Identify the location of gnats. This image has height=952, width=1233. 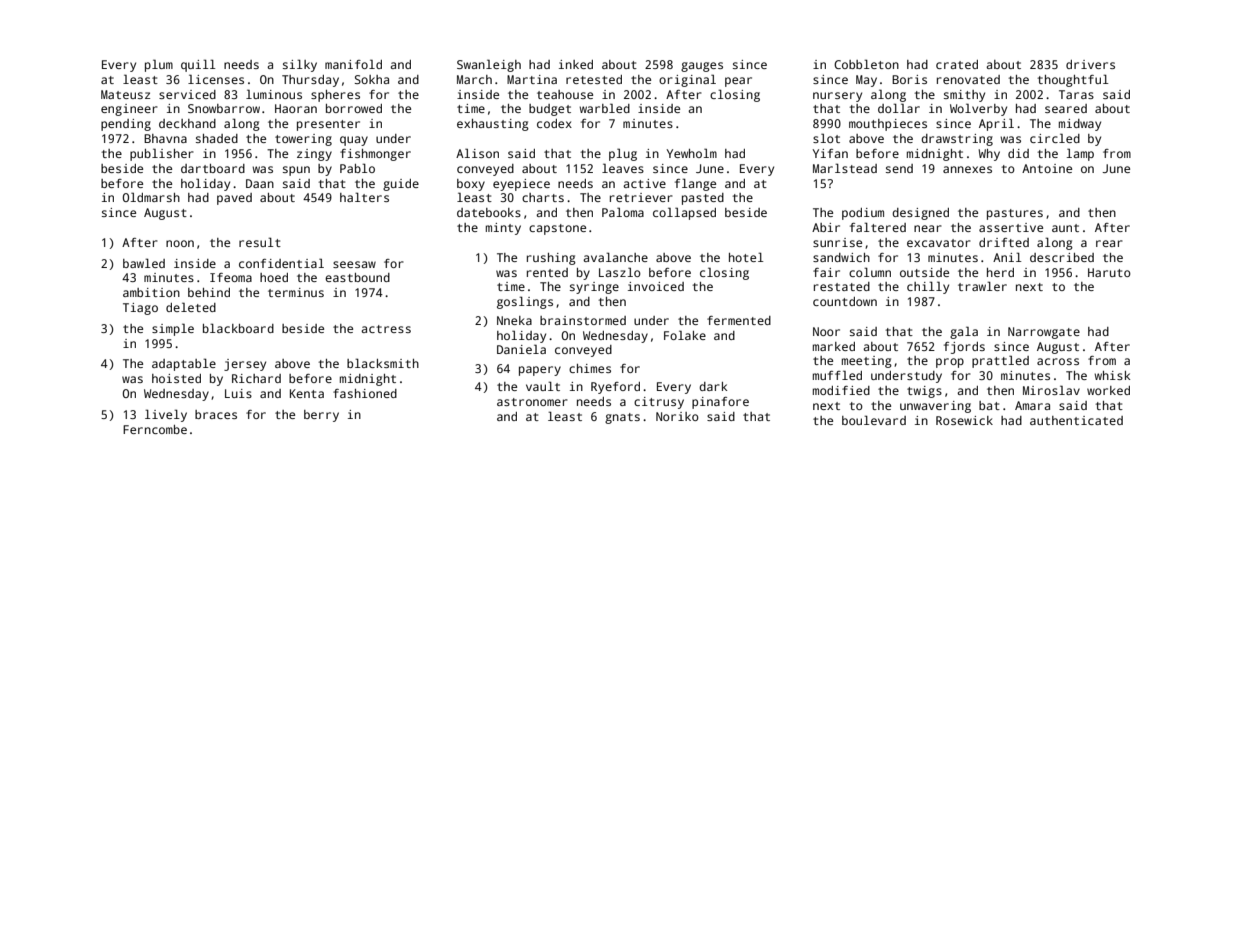
(622, 418).
